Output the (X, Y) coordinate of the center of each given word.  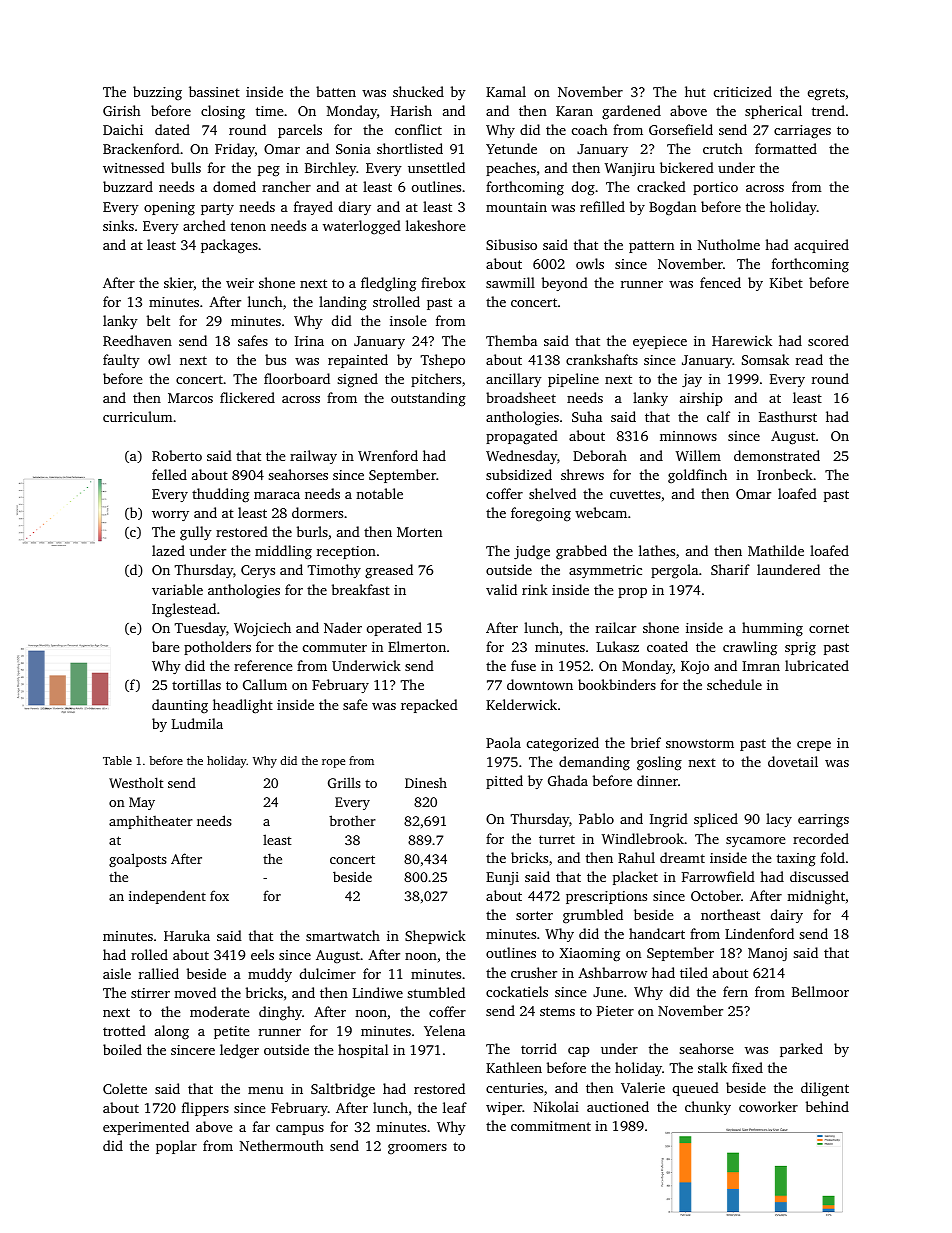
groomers (417, 1149)
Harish (411, 110)
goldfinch (697, 476)
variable (177, 589)
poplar (176, 1147)
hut (695, 91)
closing (223, 112)
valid (501, 589)
